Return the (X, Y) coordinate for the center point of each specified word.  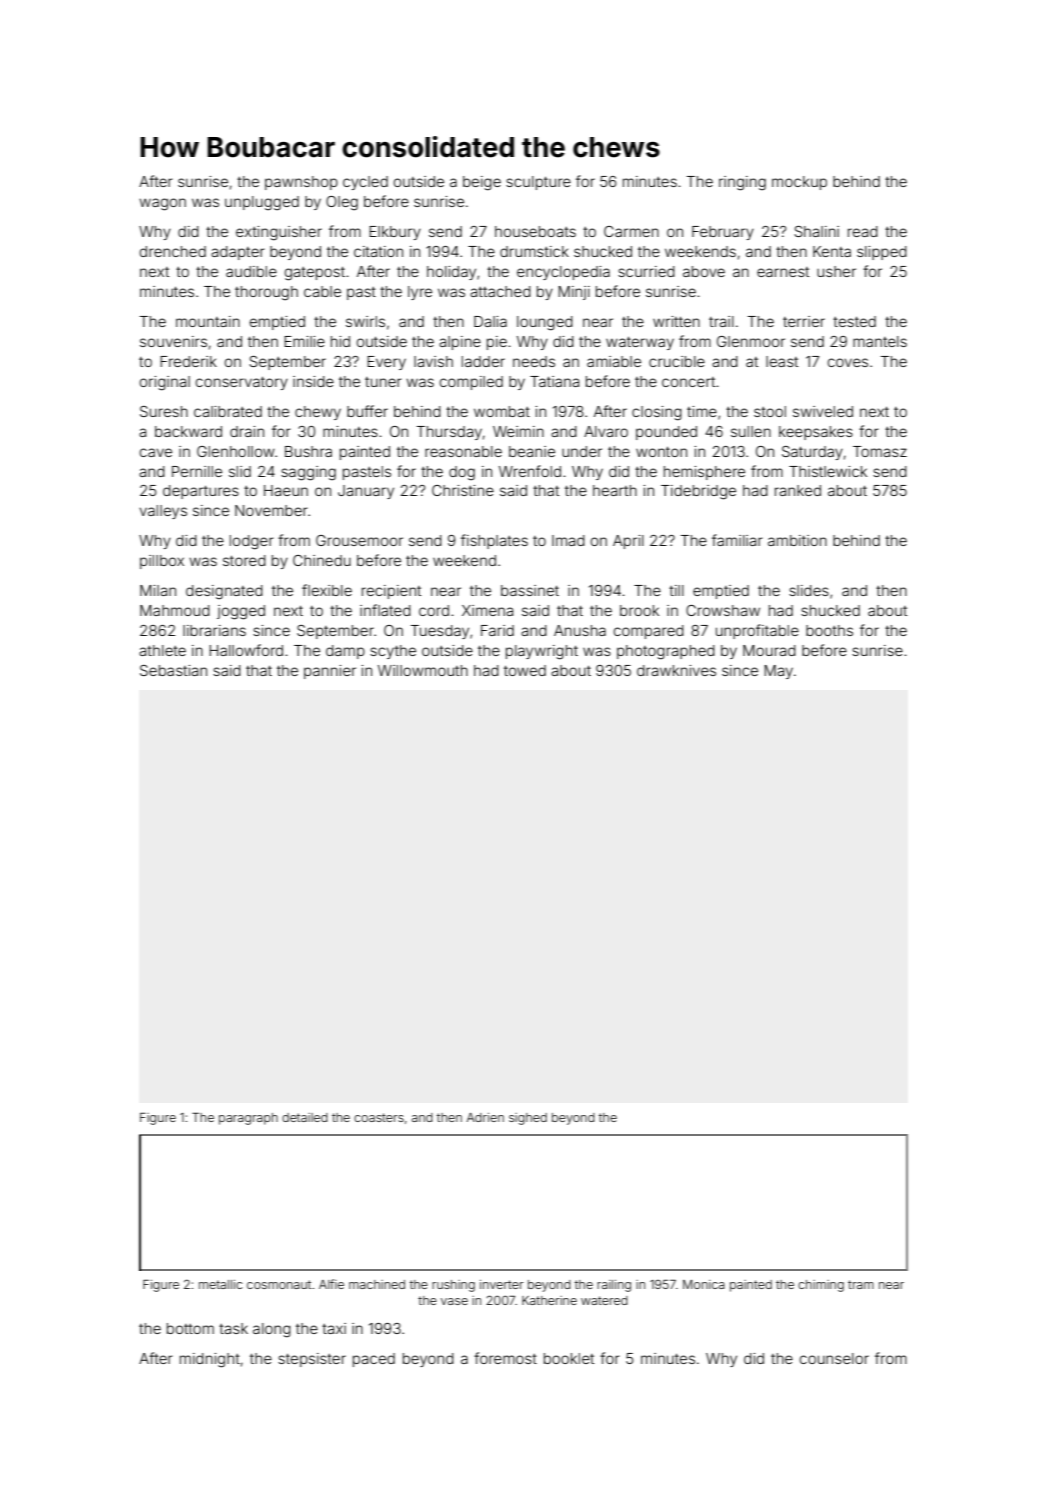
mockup (799, 183)
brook (639, 610)
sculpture (538, 183)
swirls (365, 321)
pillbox (162, 562)
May (778, 672)
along (272, 1330)
